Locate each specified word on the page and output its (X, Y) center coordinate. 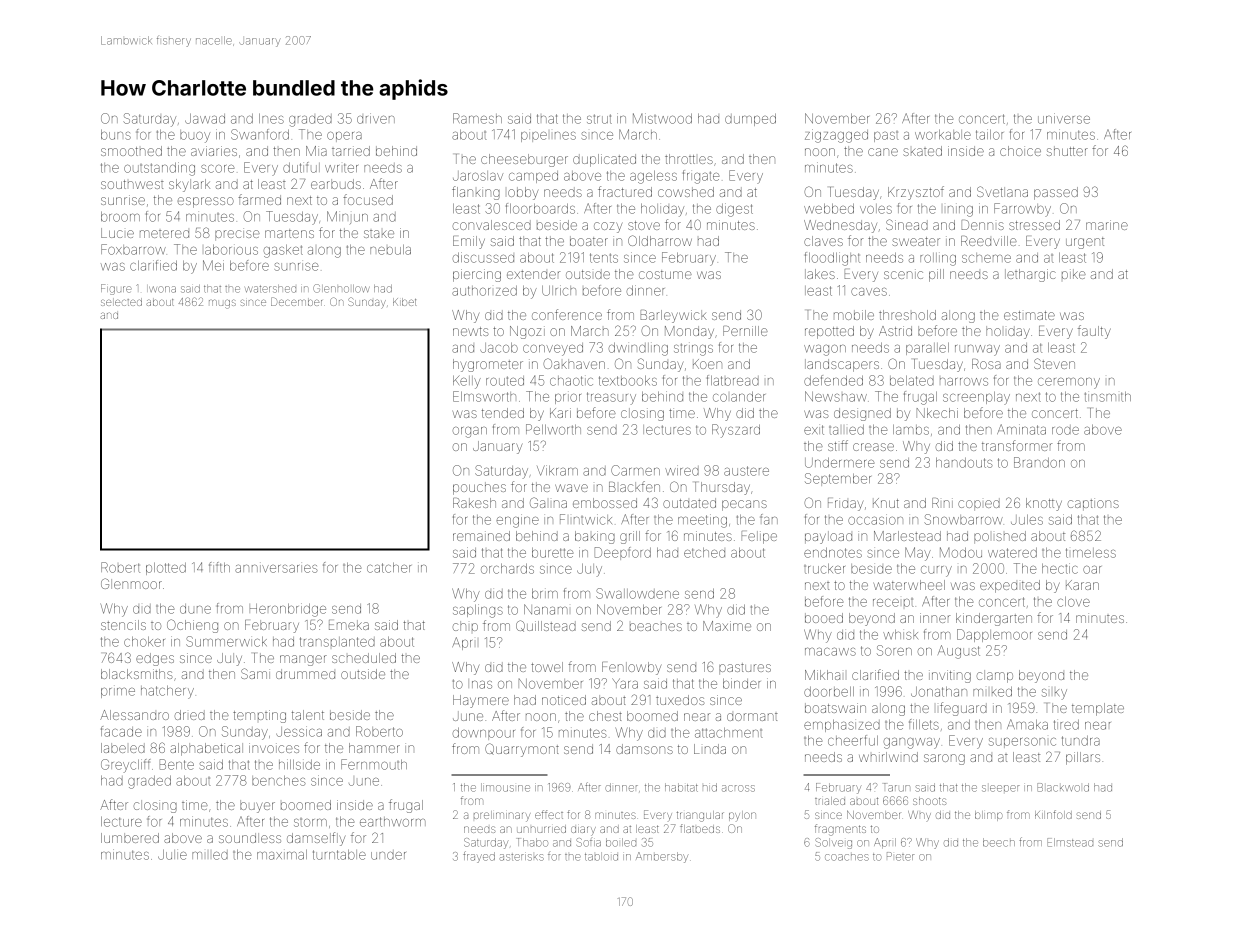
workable (943, 135)
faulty (1094, 332)
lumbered (130, 838)
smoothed (131, 151)
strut (599, 119)
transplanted (337, 642)
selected (121, 302)
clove (1073, 602)
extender (533, 274)
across (738, 788)
